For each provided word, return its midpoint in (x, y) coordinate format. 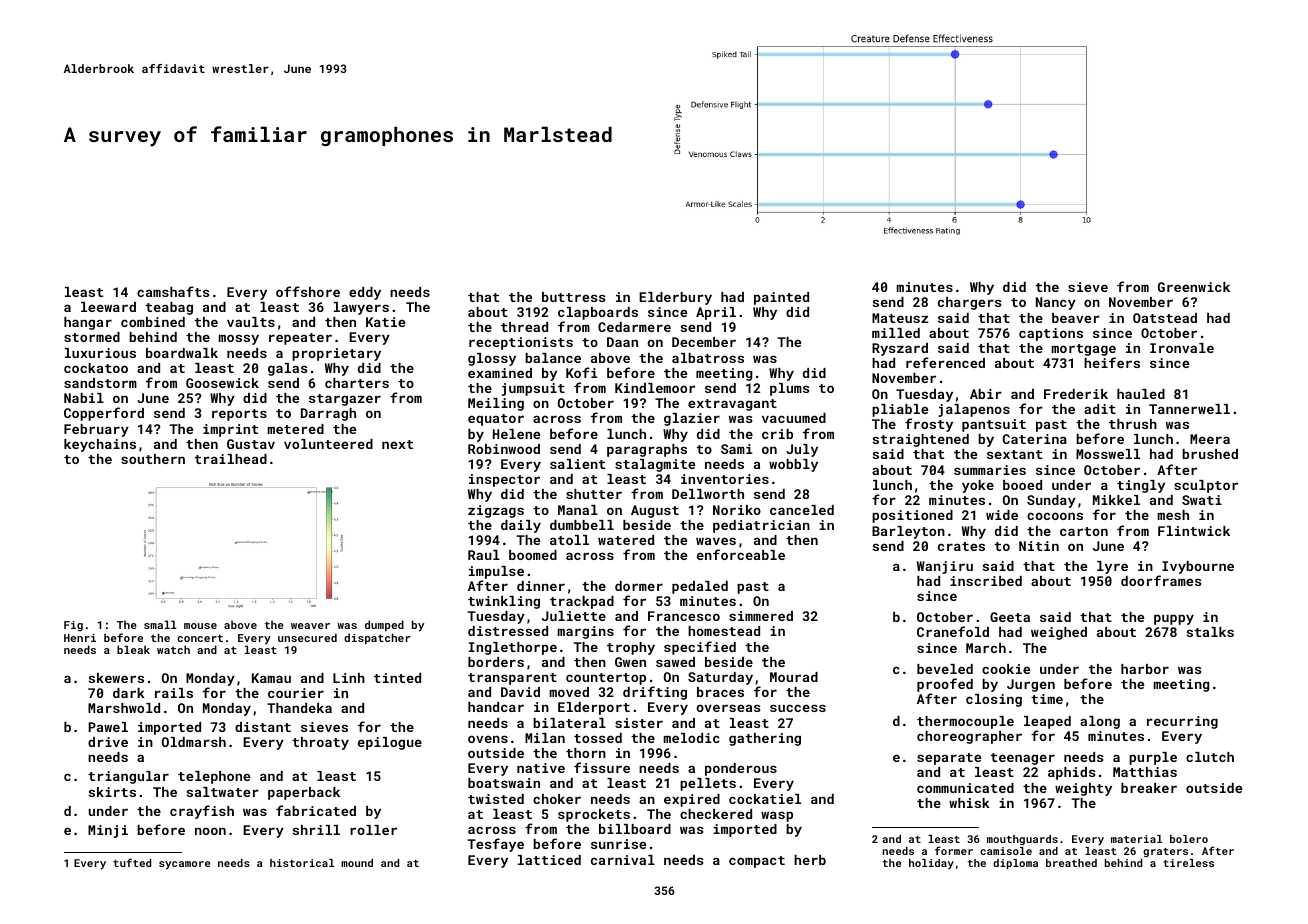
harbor (1145, 669)
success (798, 708)
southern (153, 459)
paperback (304, 793)
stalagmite (655, 465)
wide (1002, 515)
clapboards (598, 313)
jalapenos (974, 410)
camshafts (173, 291)
